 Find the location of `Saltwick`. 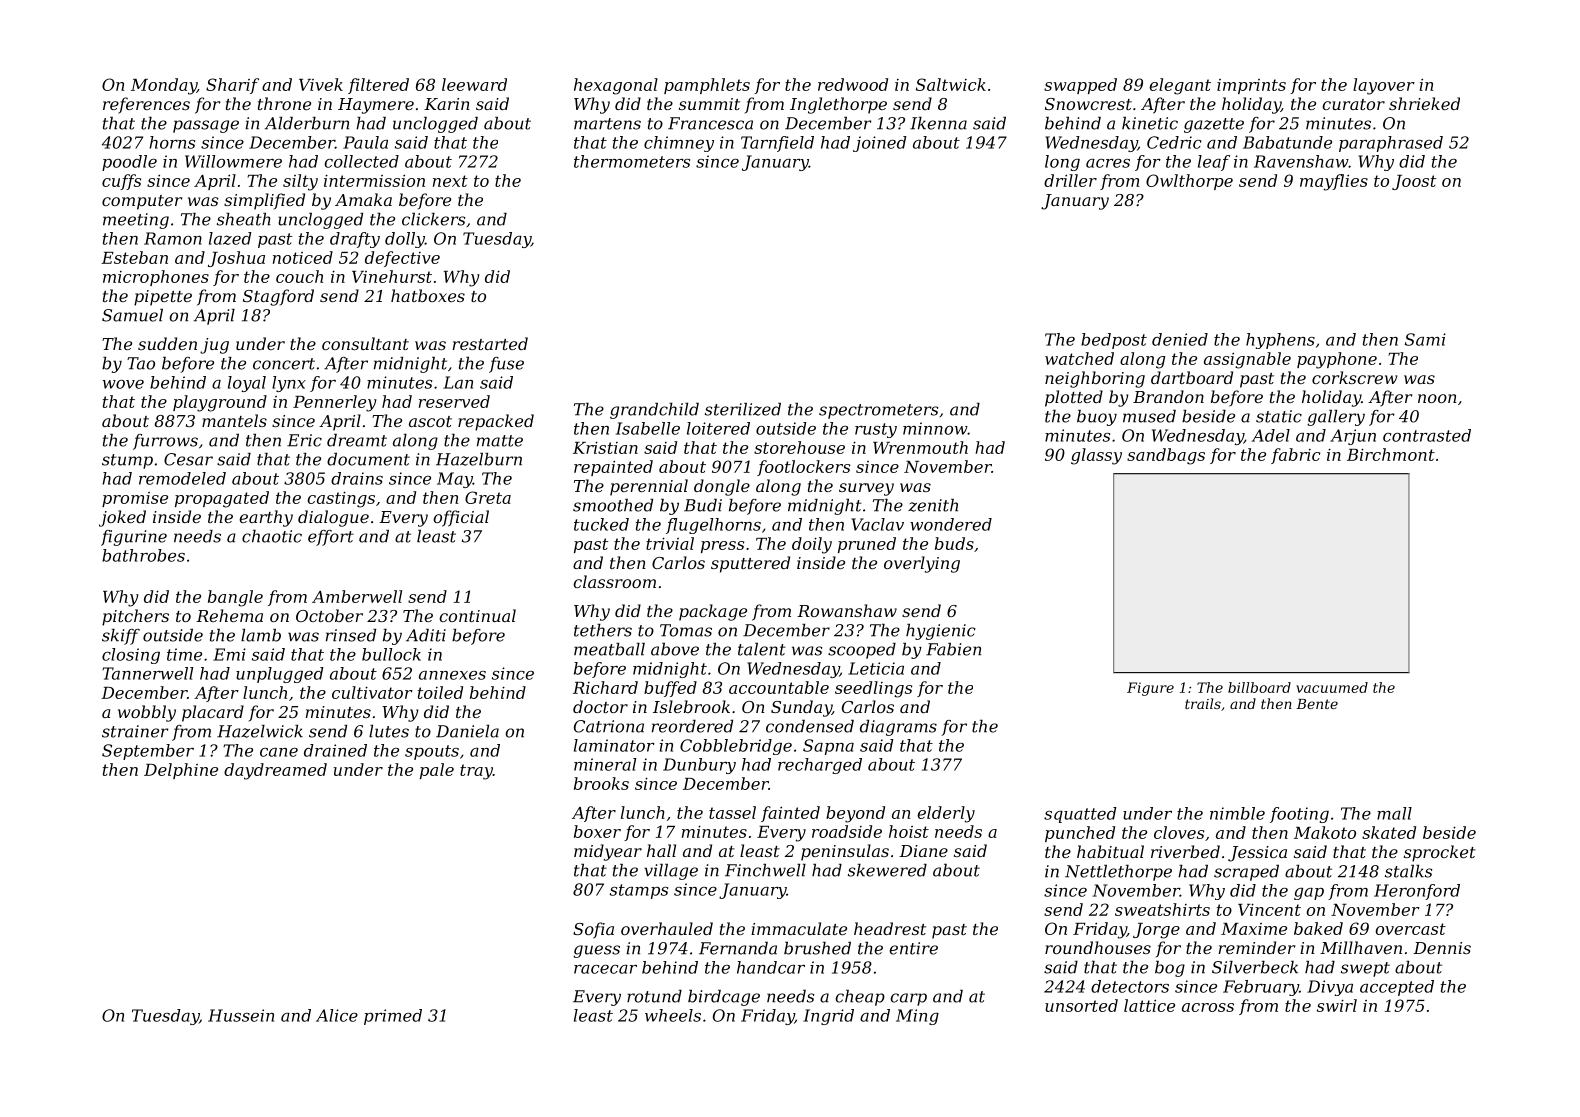

Saltwick is located at coordinates (951, 84).
